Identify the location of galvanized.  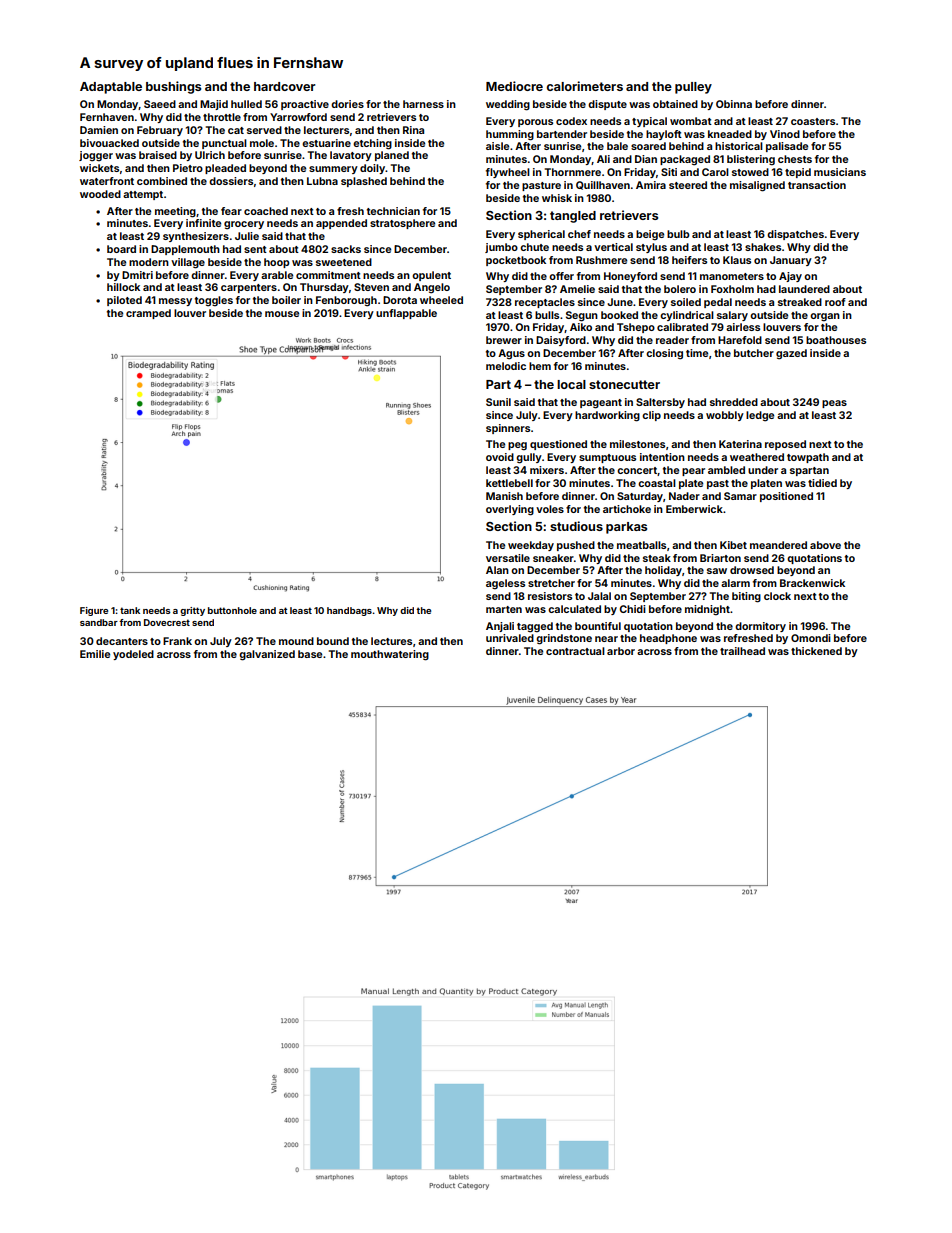
(267, 655).
